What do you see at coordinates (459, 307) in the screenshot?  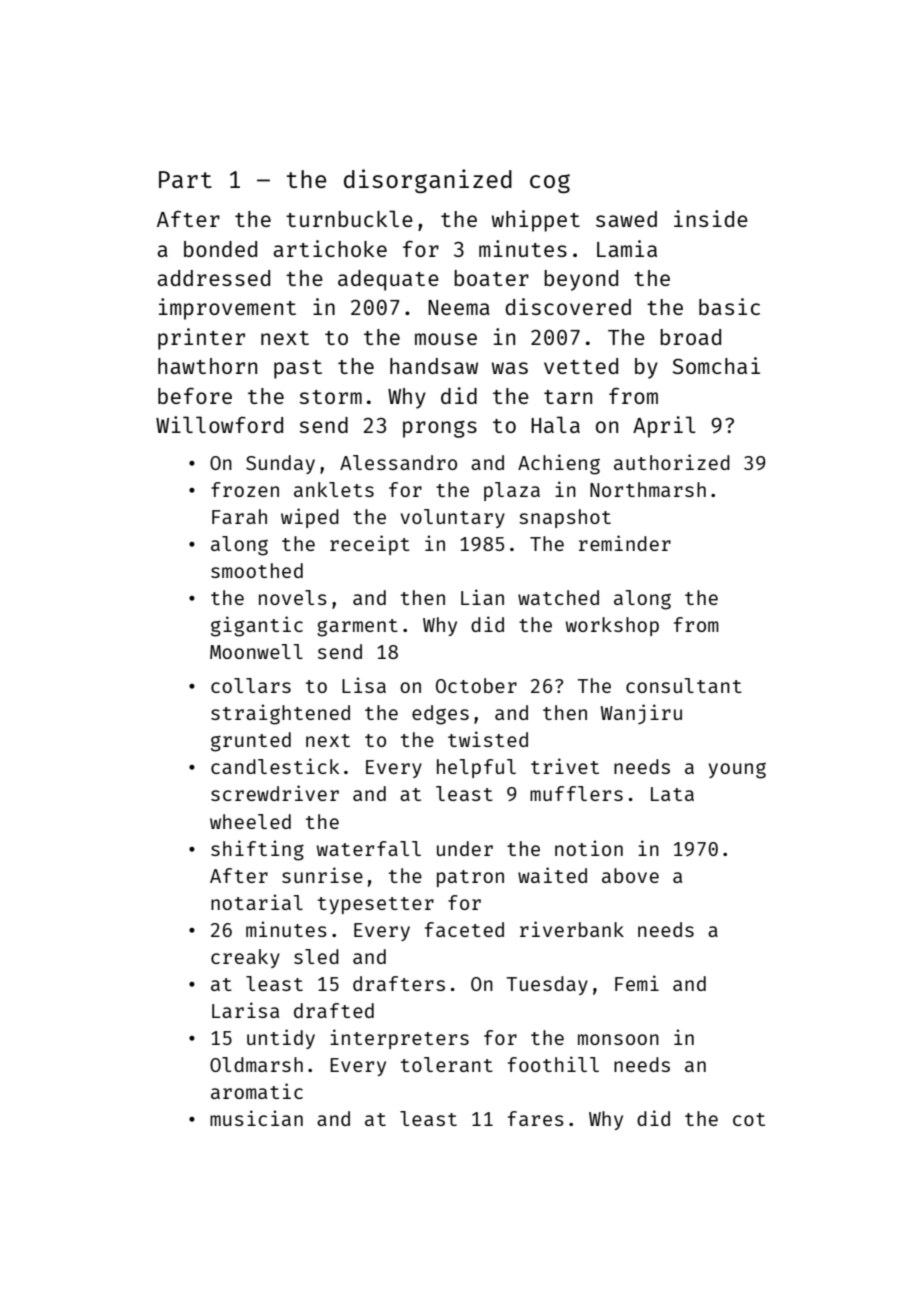 I see `Neema` at bounding box center [459, 307].
